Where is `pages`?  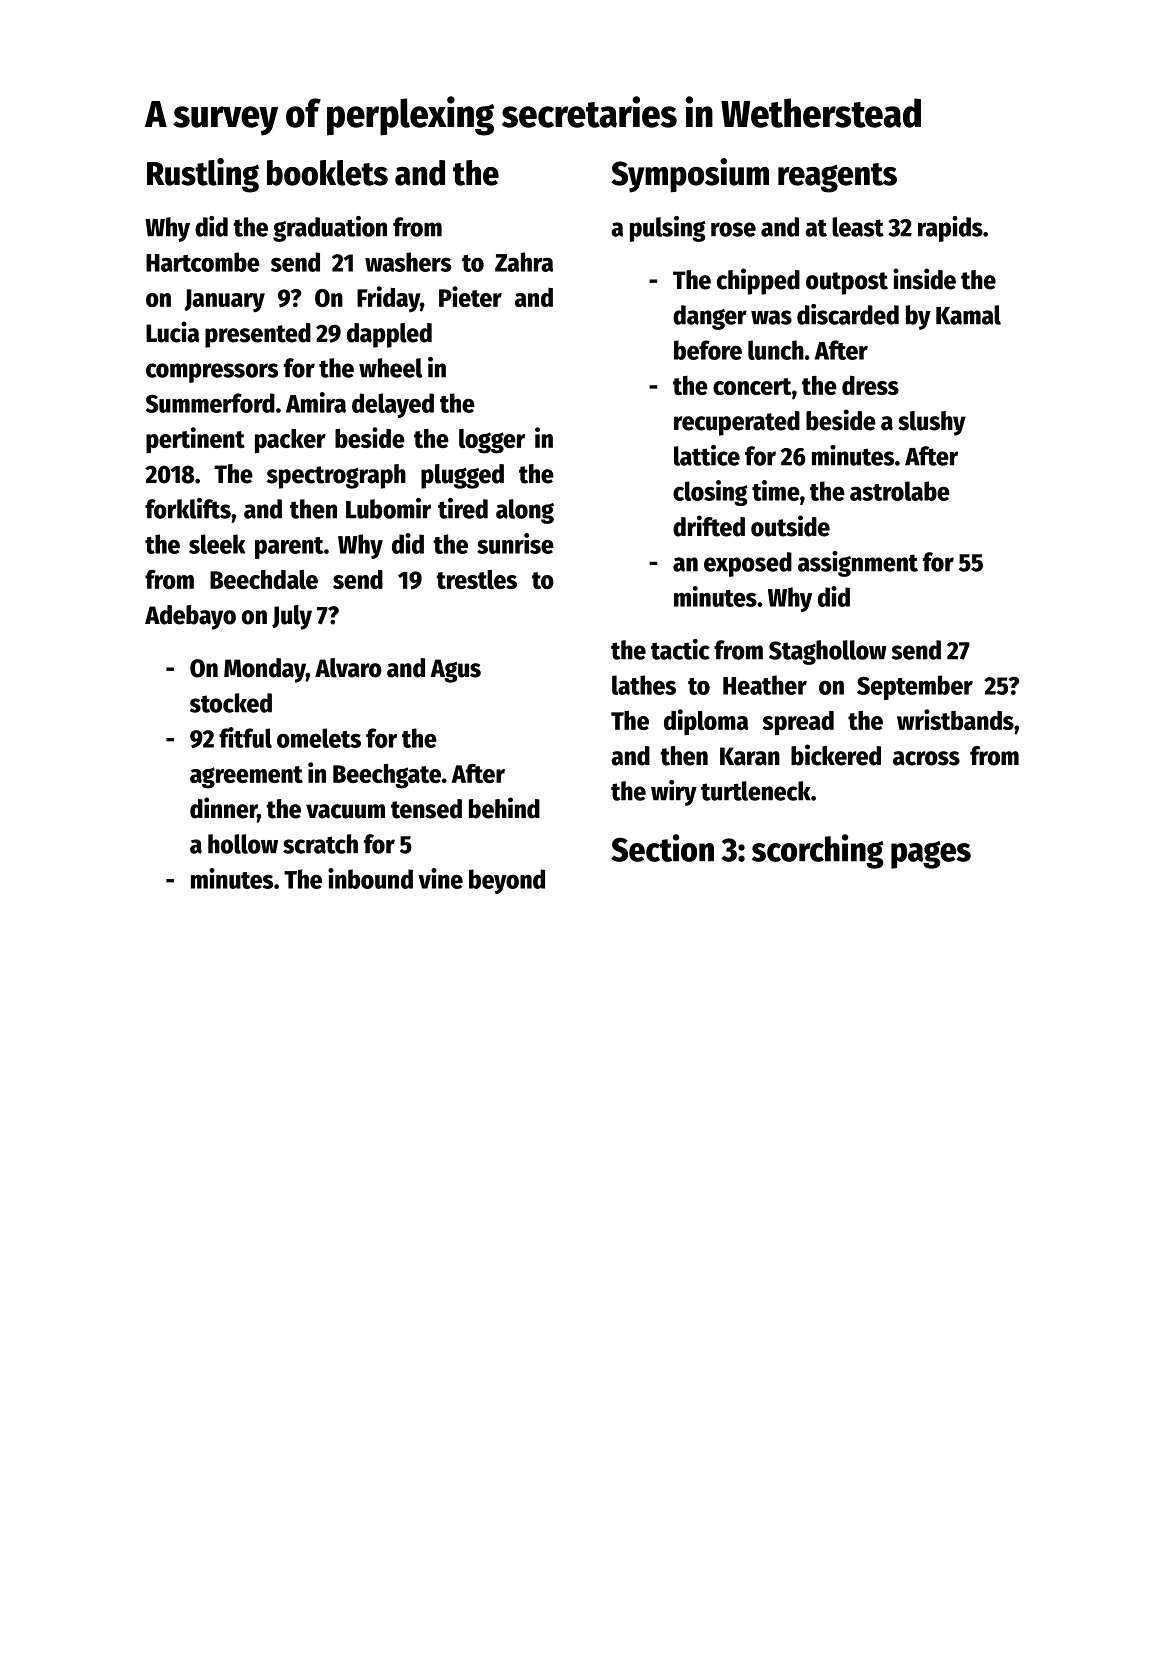
pages is located at coordinates (931, 855).
